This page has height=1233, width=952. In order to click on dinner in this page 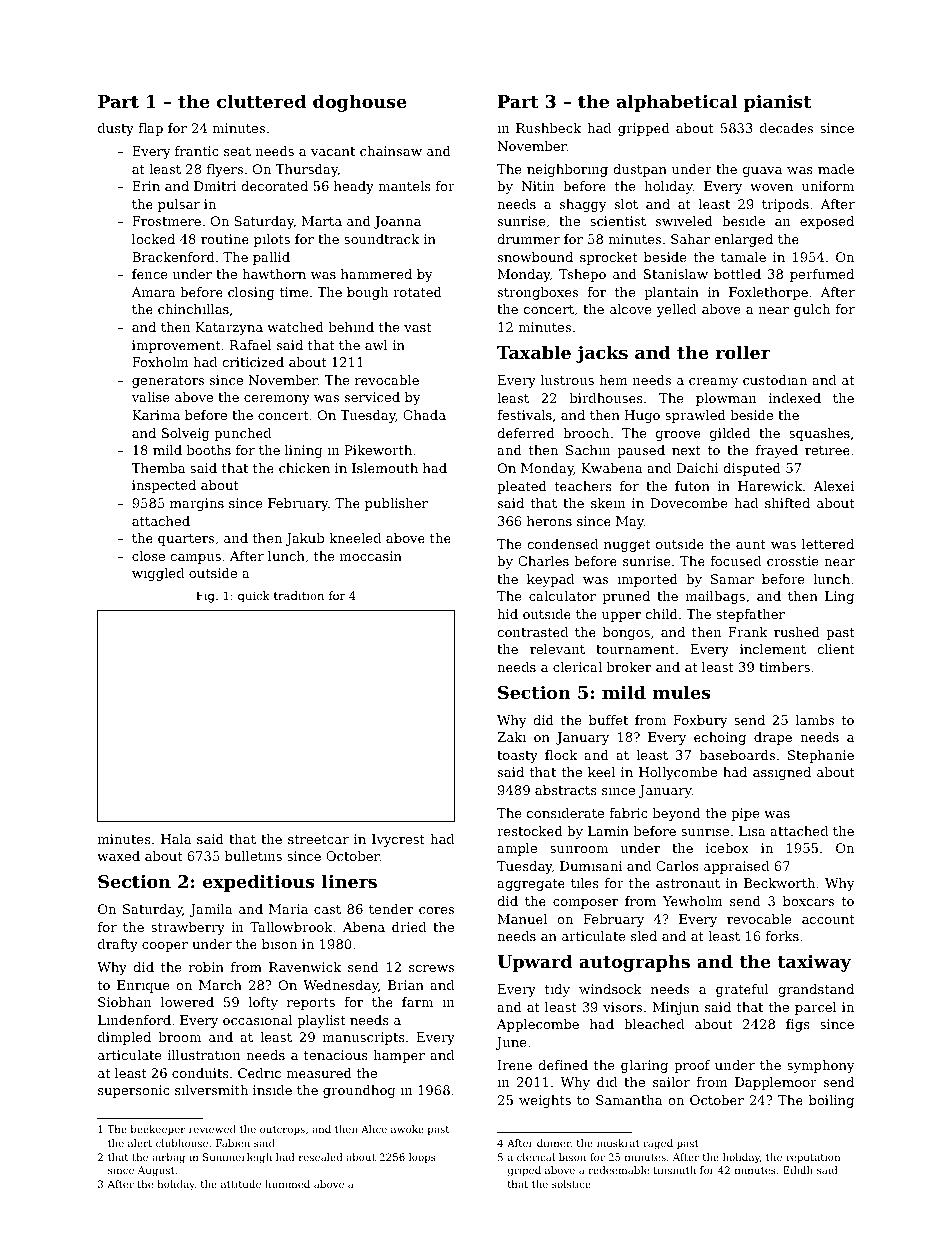, I will do `click(554, 1143)`.
